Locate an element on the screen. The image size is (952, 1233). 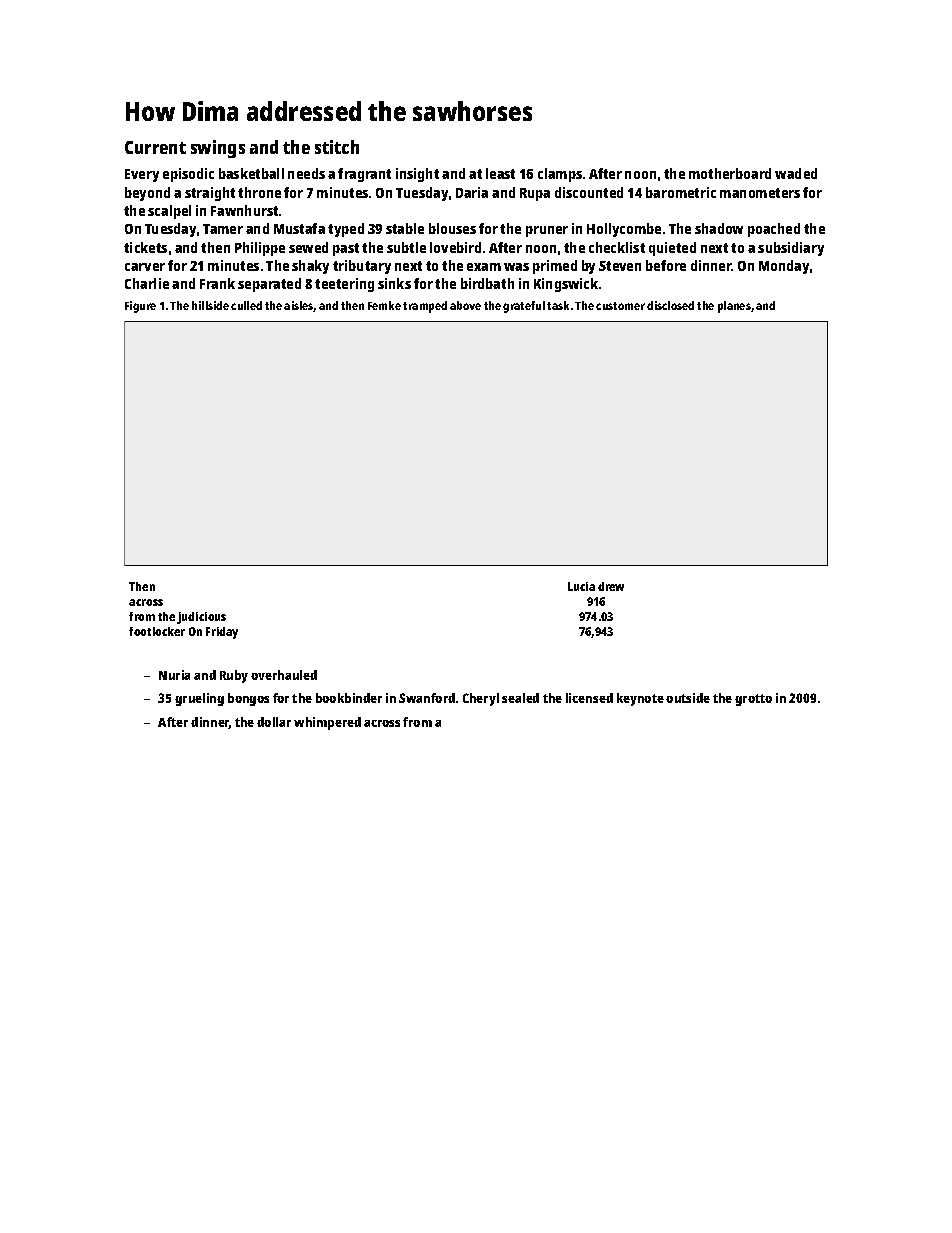
insight is located at coordinates (417, 175).
